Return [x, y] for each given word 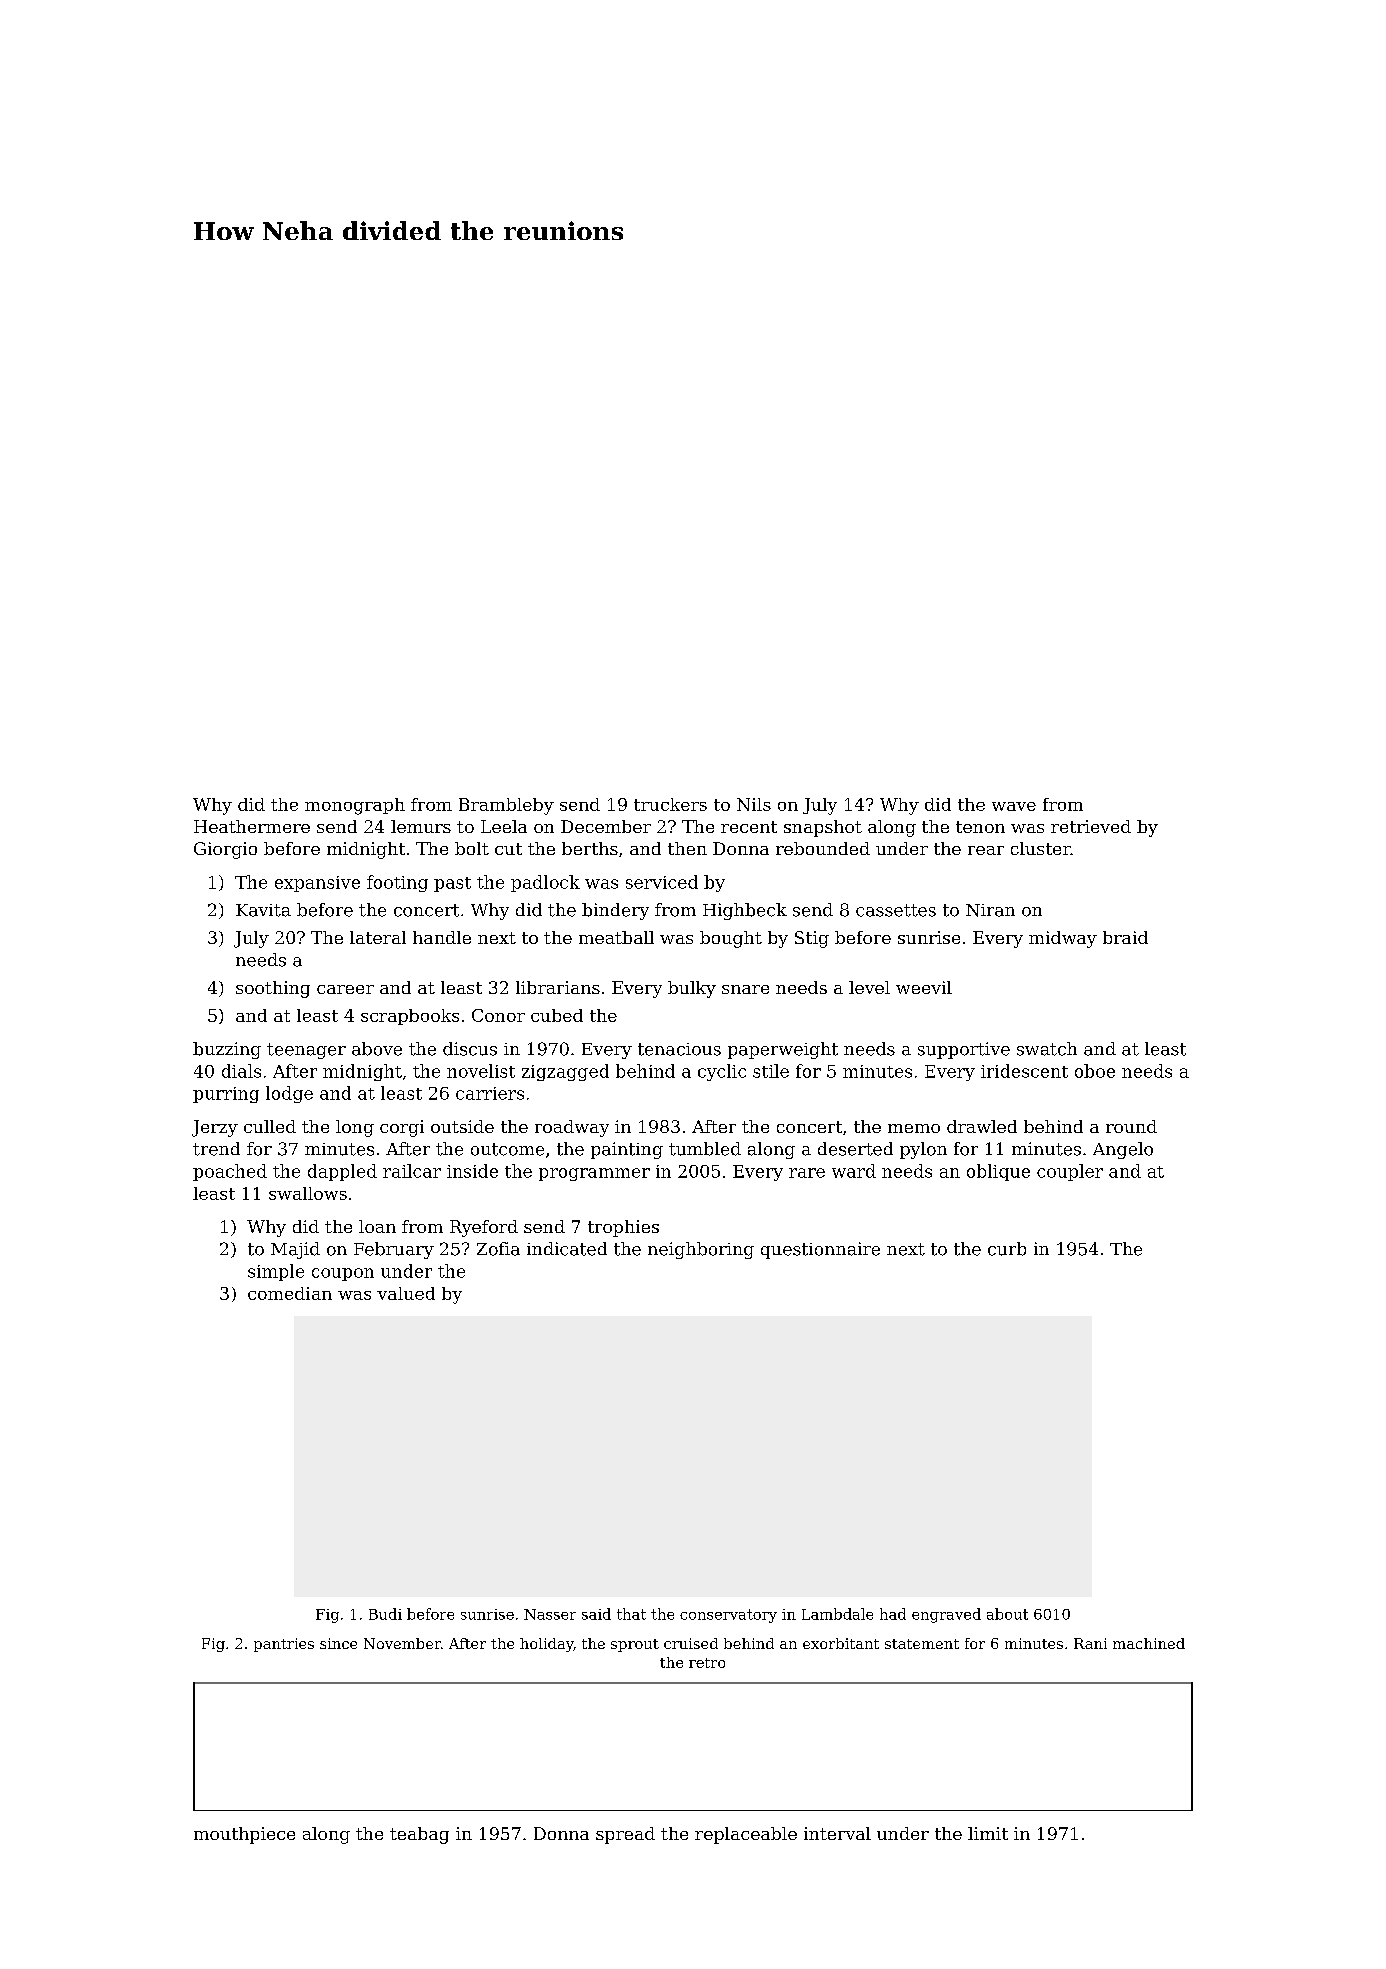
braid [1125, 937]
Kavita [263, 910]
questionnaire [820, 1250]
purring [226, 1095]
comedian [290, 1293]
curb [1007, 1249]
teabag [419, 1835]
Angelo [1123, 1150]
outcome [507, 1149]
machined [1149, 1643]
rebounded [823, 848]
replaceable [746, 1835]
